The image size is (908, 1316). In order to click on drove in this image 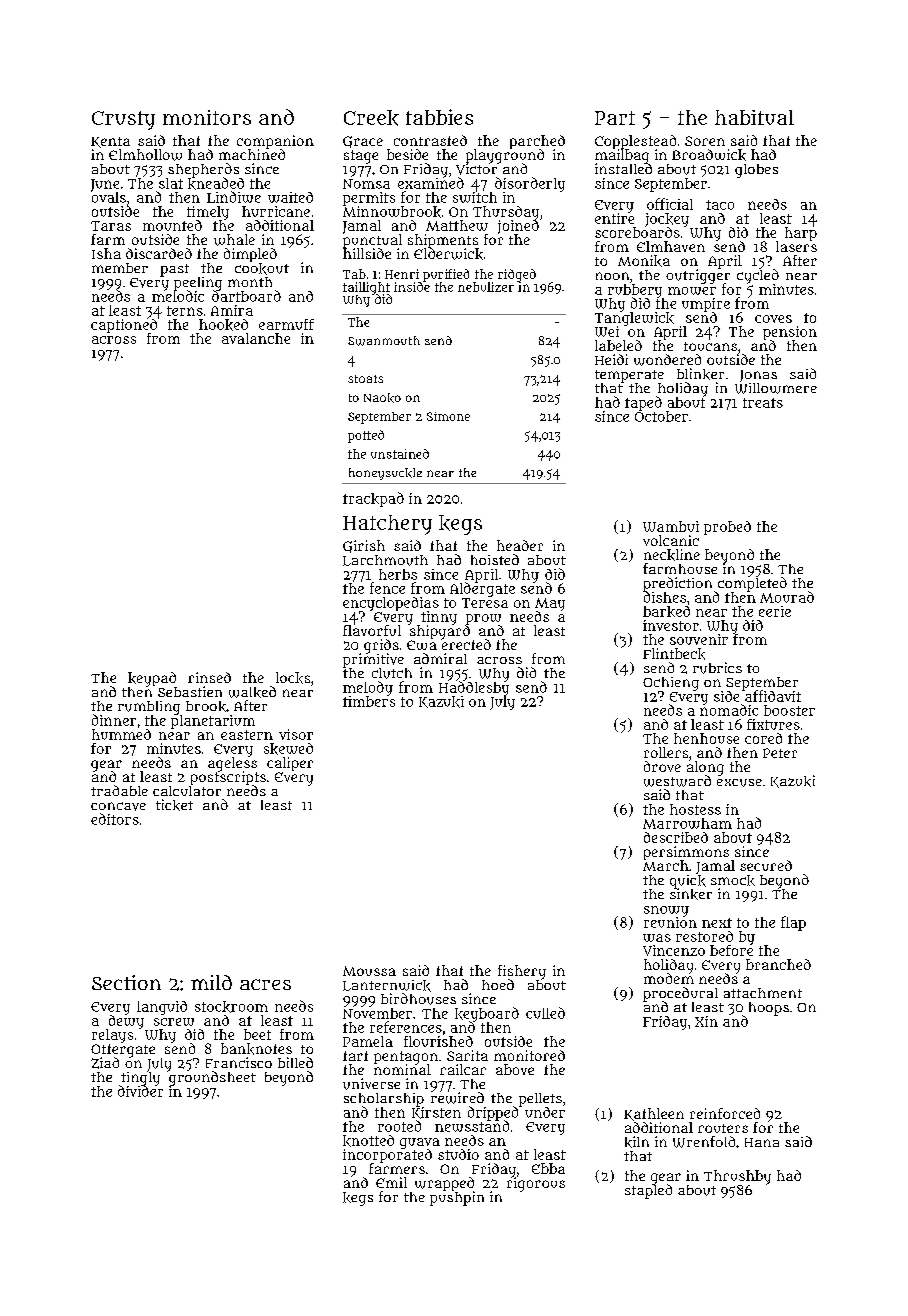, I will do `click(662, 766)`.
